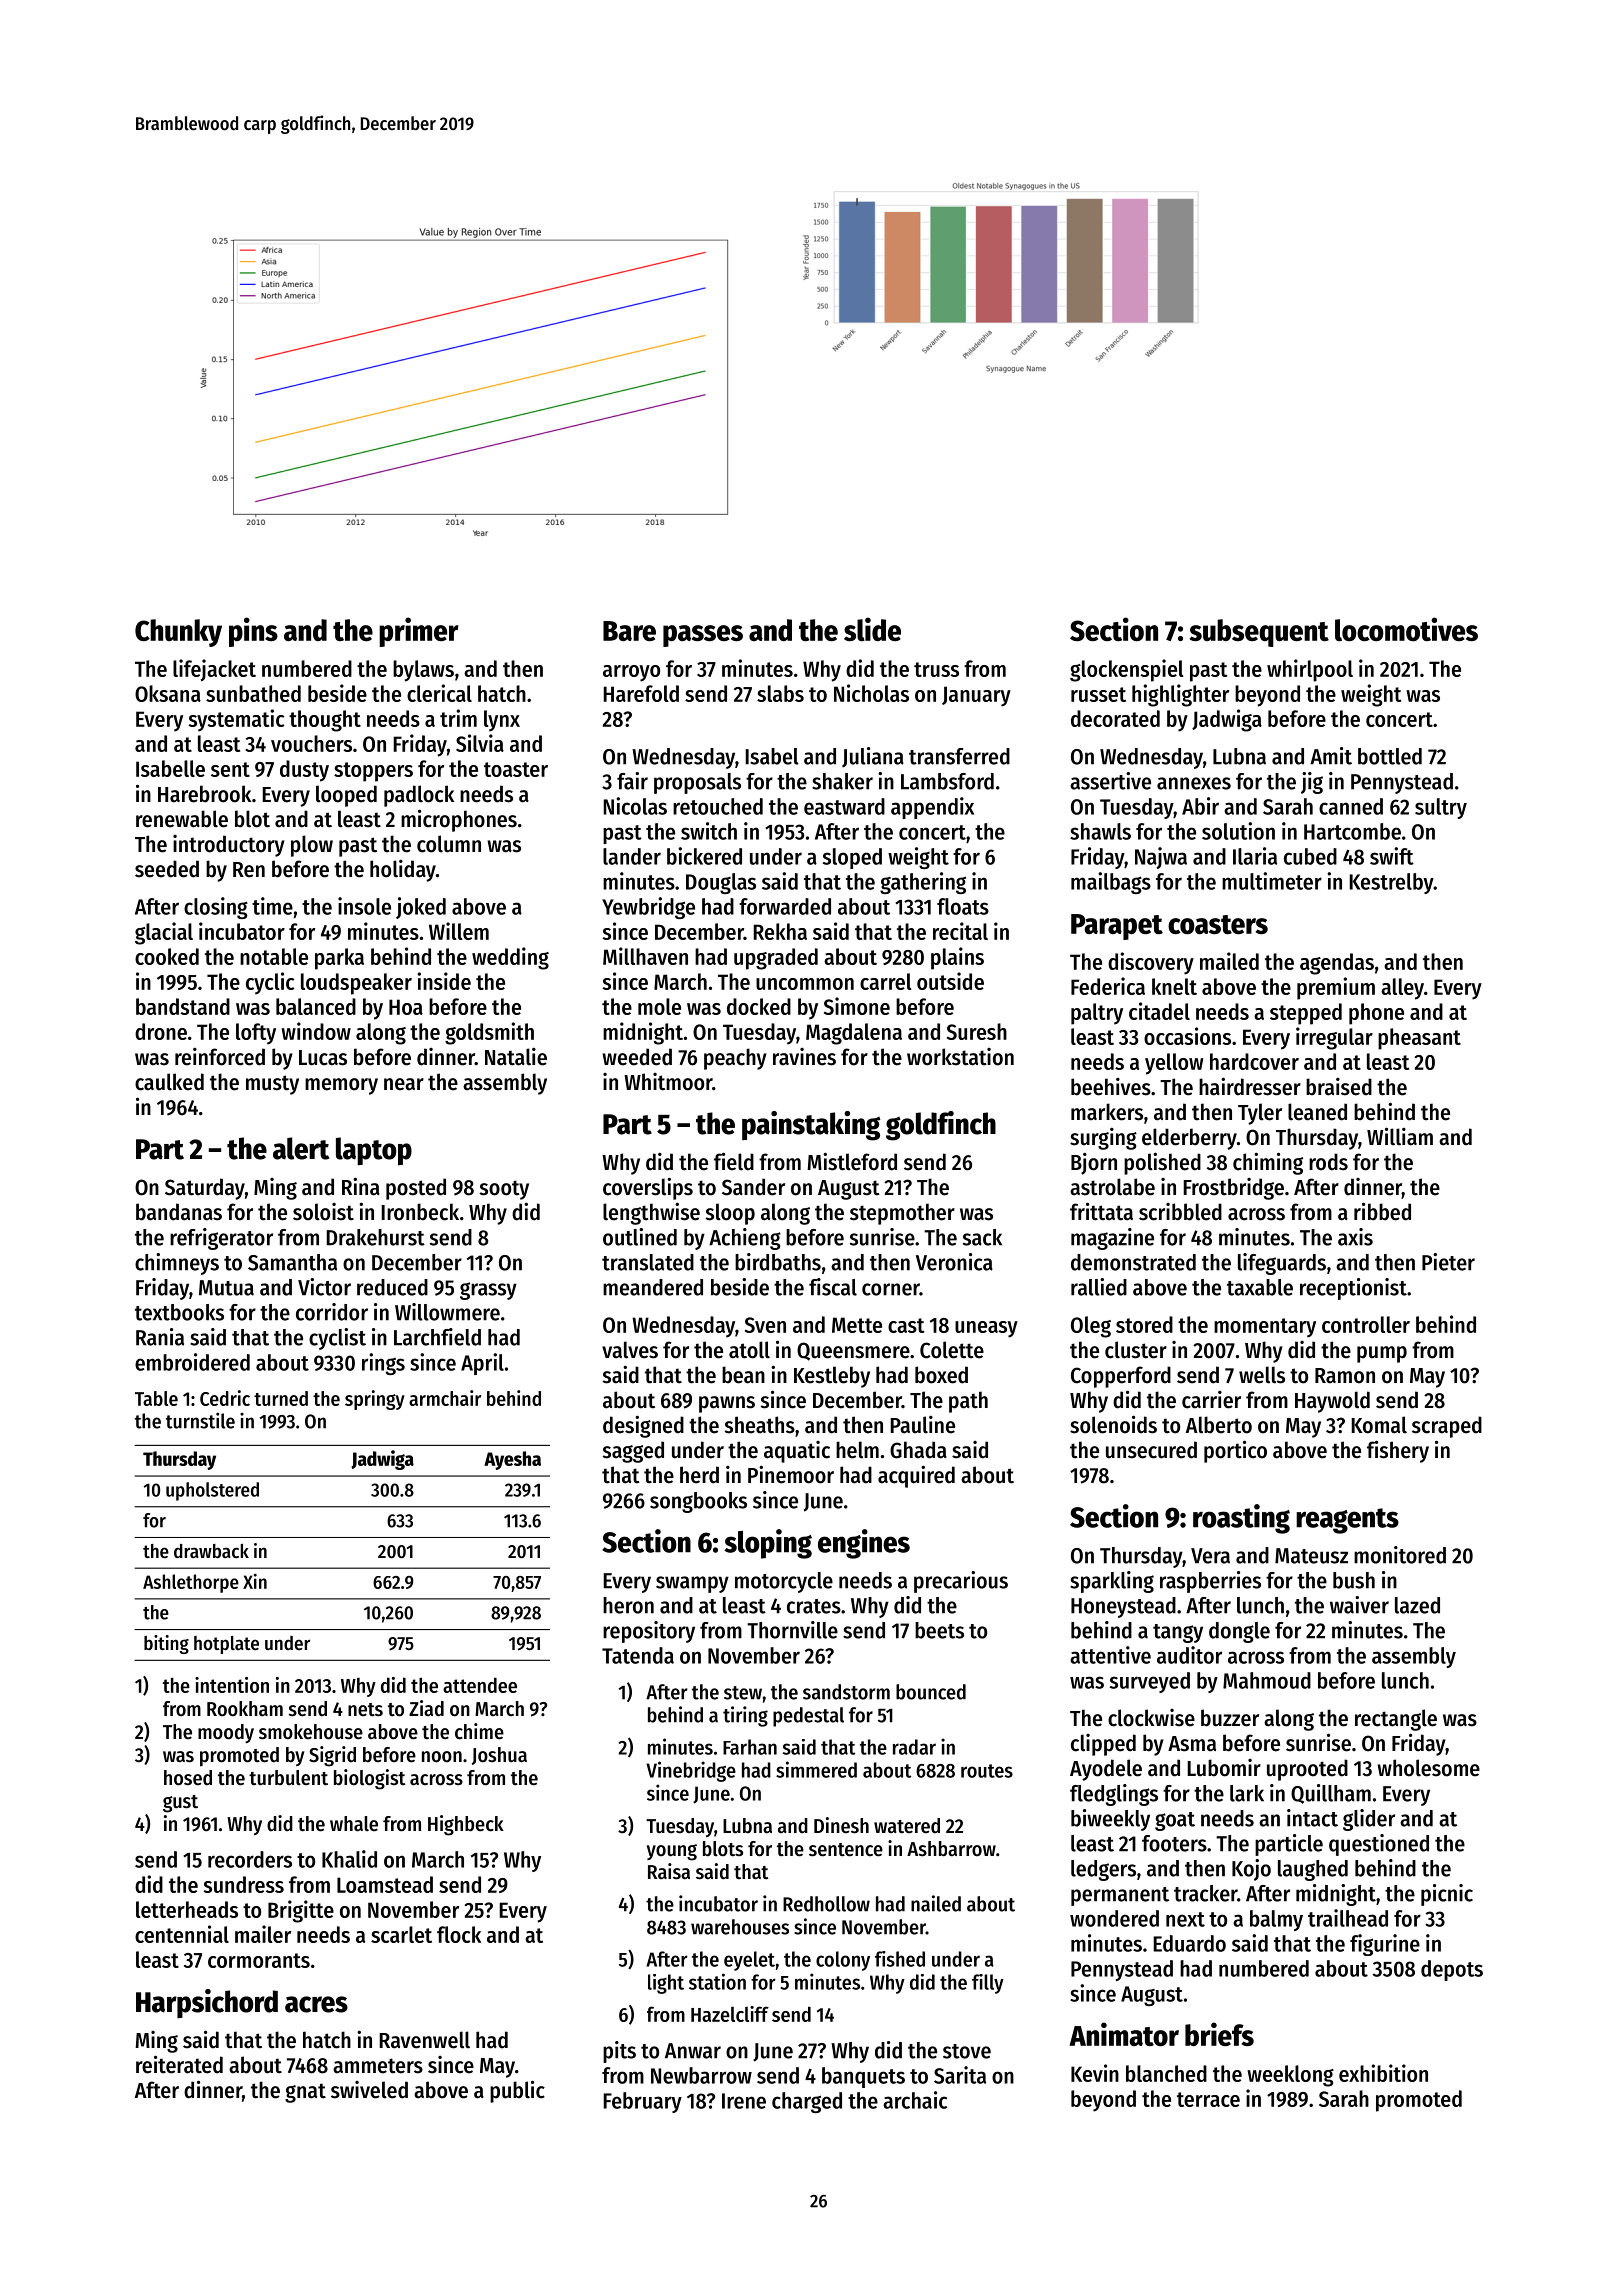  I want to click on Hoa, so click(406, 1007).
